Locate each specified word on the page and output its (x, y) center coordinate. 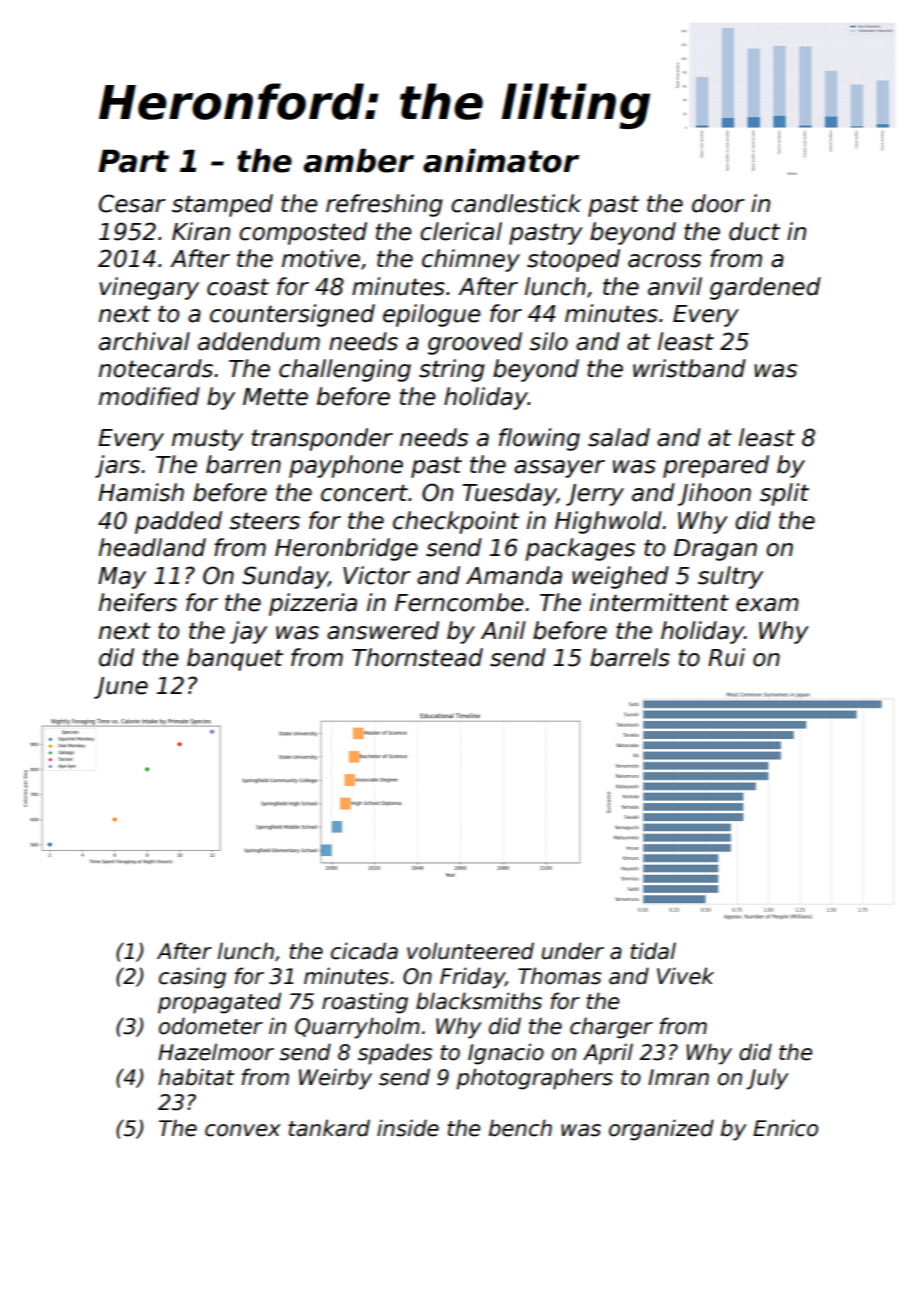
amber (359, 161)
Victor (377, 575)
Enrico (785, 1128)
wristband (689, 368)
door (718, 203)
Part (133, 161)
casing (192, 978)
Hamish (141, 492)
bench (520, 1128)
